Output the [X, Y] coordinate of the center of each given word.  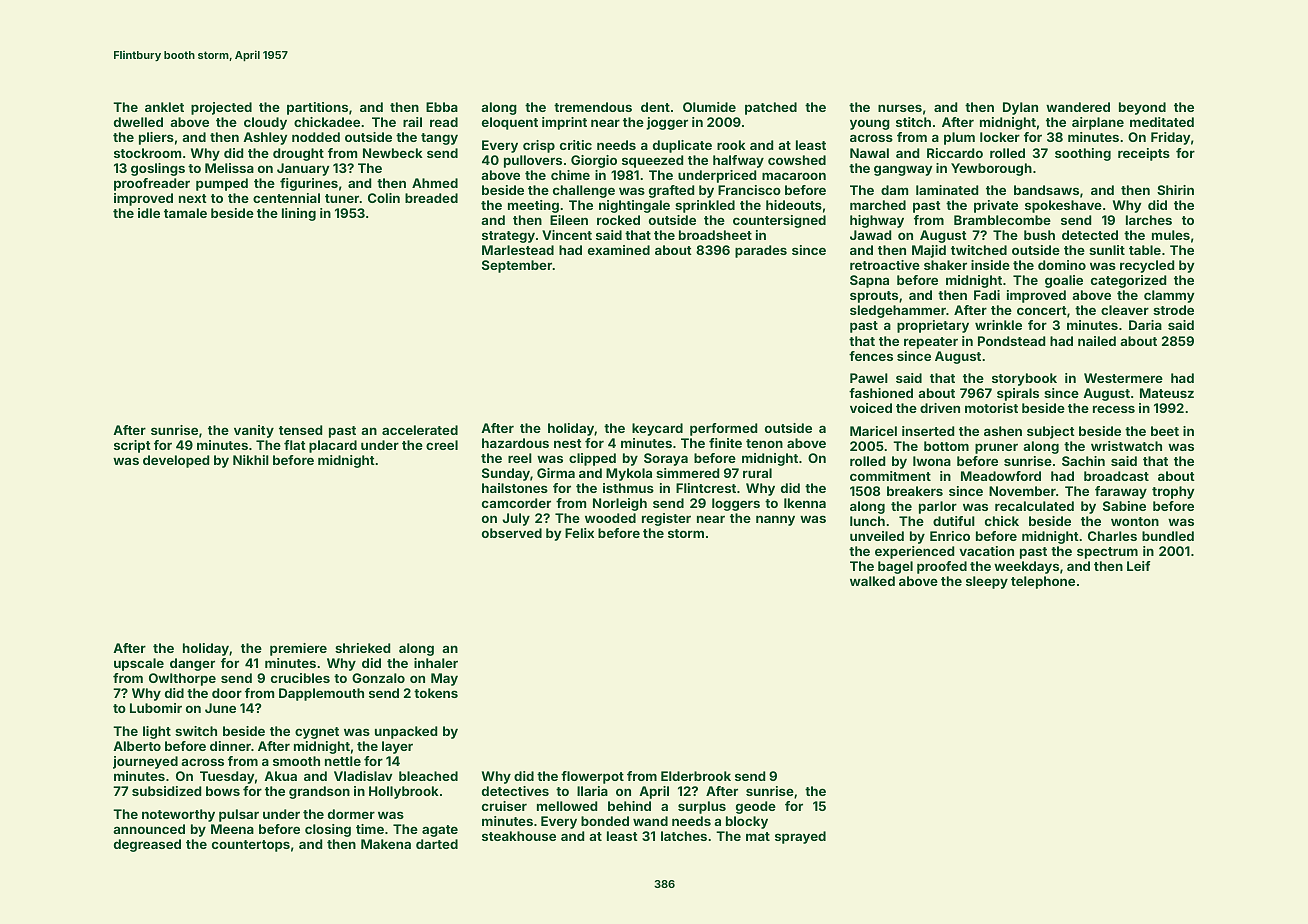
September [517, 266]
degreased [147, 845]
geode [756, 807]
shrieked [362, 648]
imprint [564, 123]
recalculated [1034, 506]
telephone [1043, 582]
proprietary [933, 326]
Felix [579, 533]
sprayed [800, 837]
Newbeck [393, 153]
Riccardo [955, 153]
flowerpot [592, 777]
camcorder [516, 503]
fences [871, 356]
